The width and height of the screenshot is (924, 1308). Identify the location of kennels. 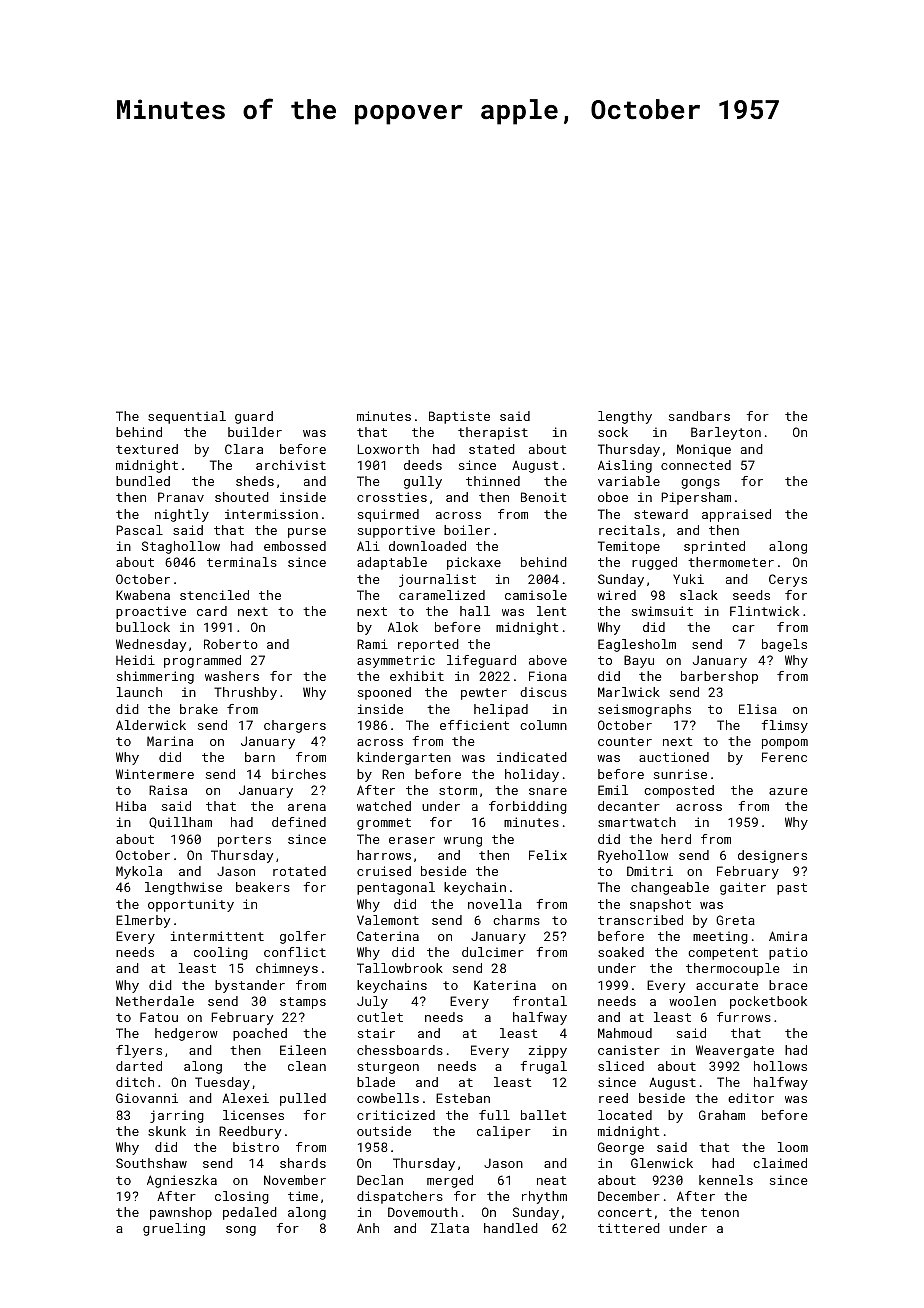
(726, 1180).
